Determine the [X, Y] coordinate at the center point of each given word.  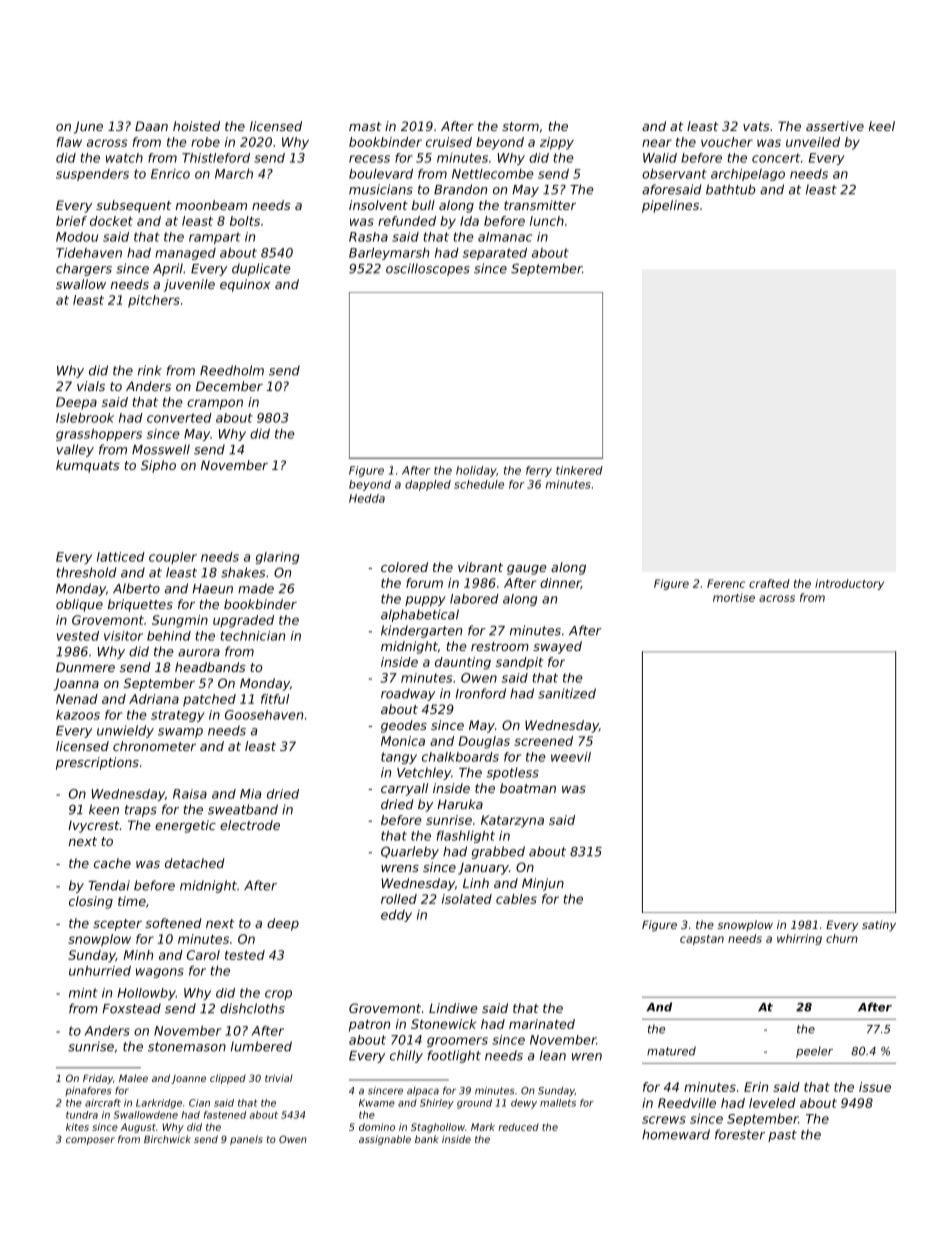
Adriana [154, 699]
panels [246, 1140]
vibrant [480, 567]
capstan [702, 940]
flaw [69, 142]
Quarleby [410, 852]
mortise [734, 597]
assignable [385, 1140]
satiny [879, 926]
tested [245, 955]
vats [756, 126]
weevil [571, 757]
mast [365, 126]
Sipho [158, 466]
